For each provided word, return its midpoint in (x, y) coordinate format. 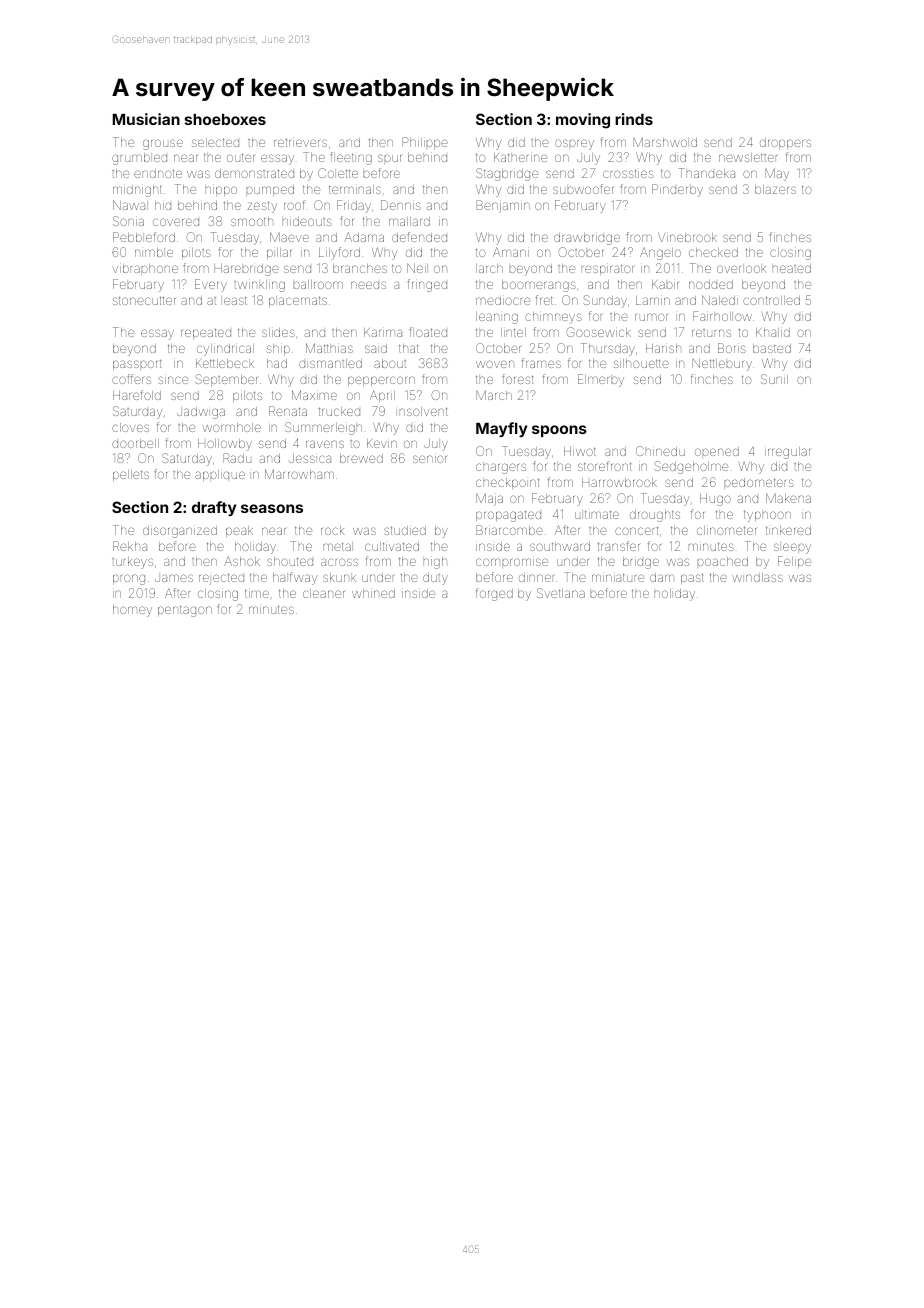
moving (583, 121)
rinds (634, 119)
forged (494, 594)
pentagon (185, 611)
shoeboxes (225, 119)
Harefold (137, 395)
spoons (559, 431)
